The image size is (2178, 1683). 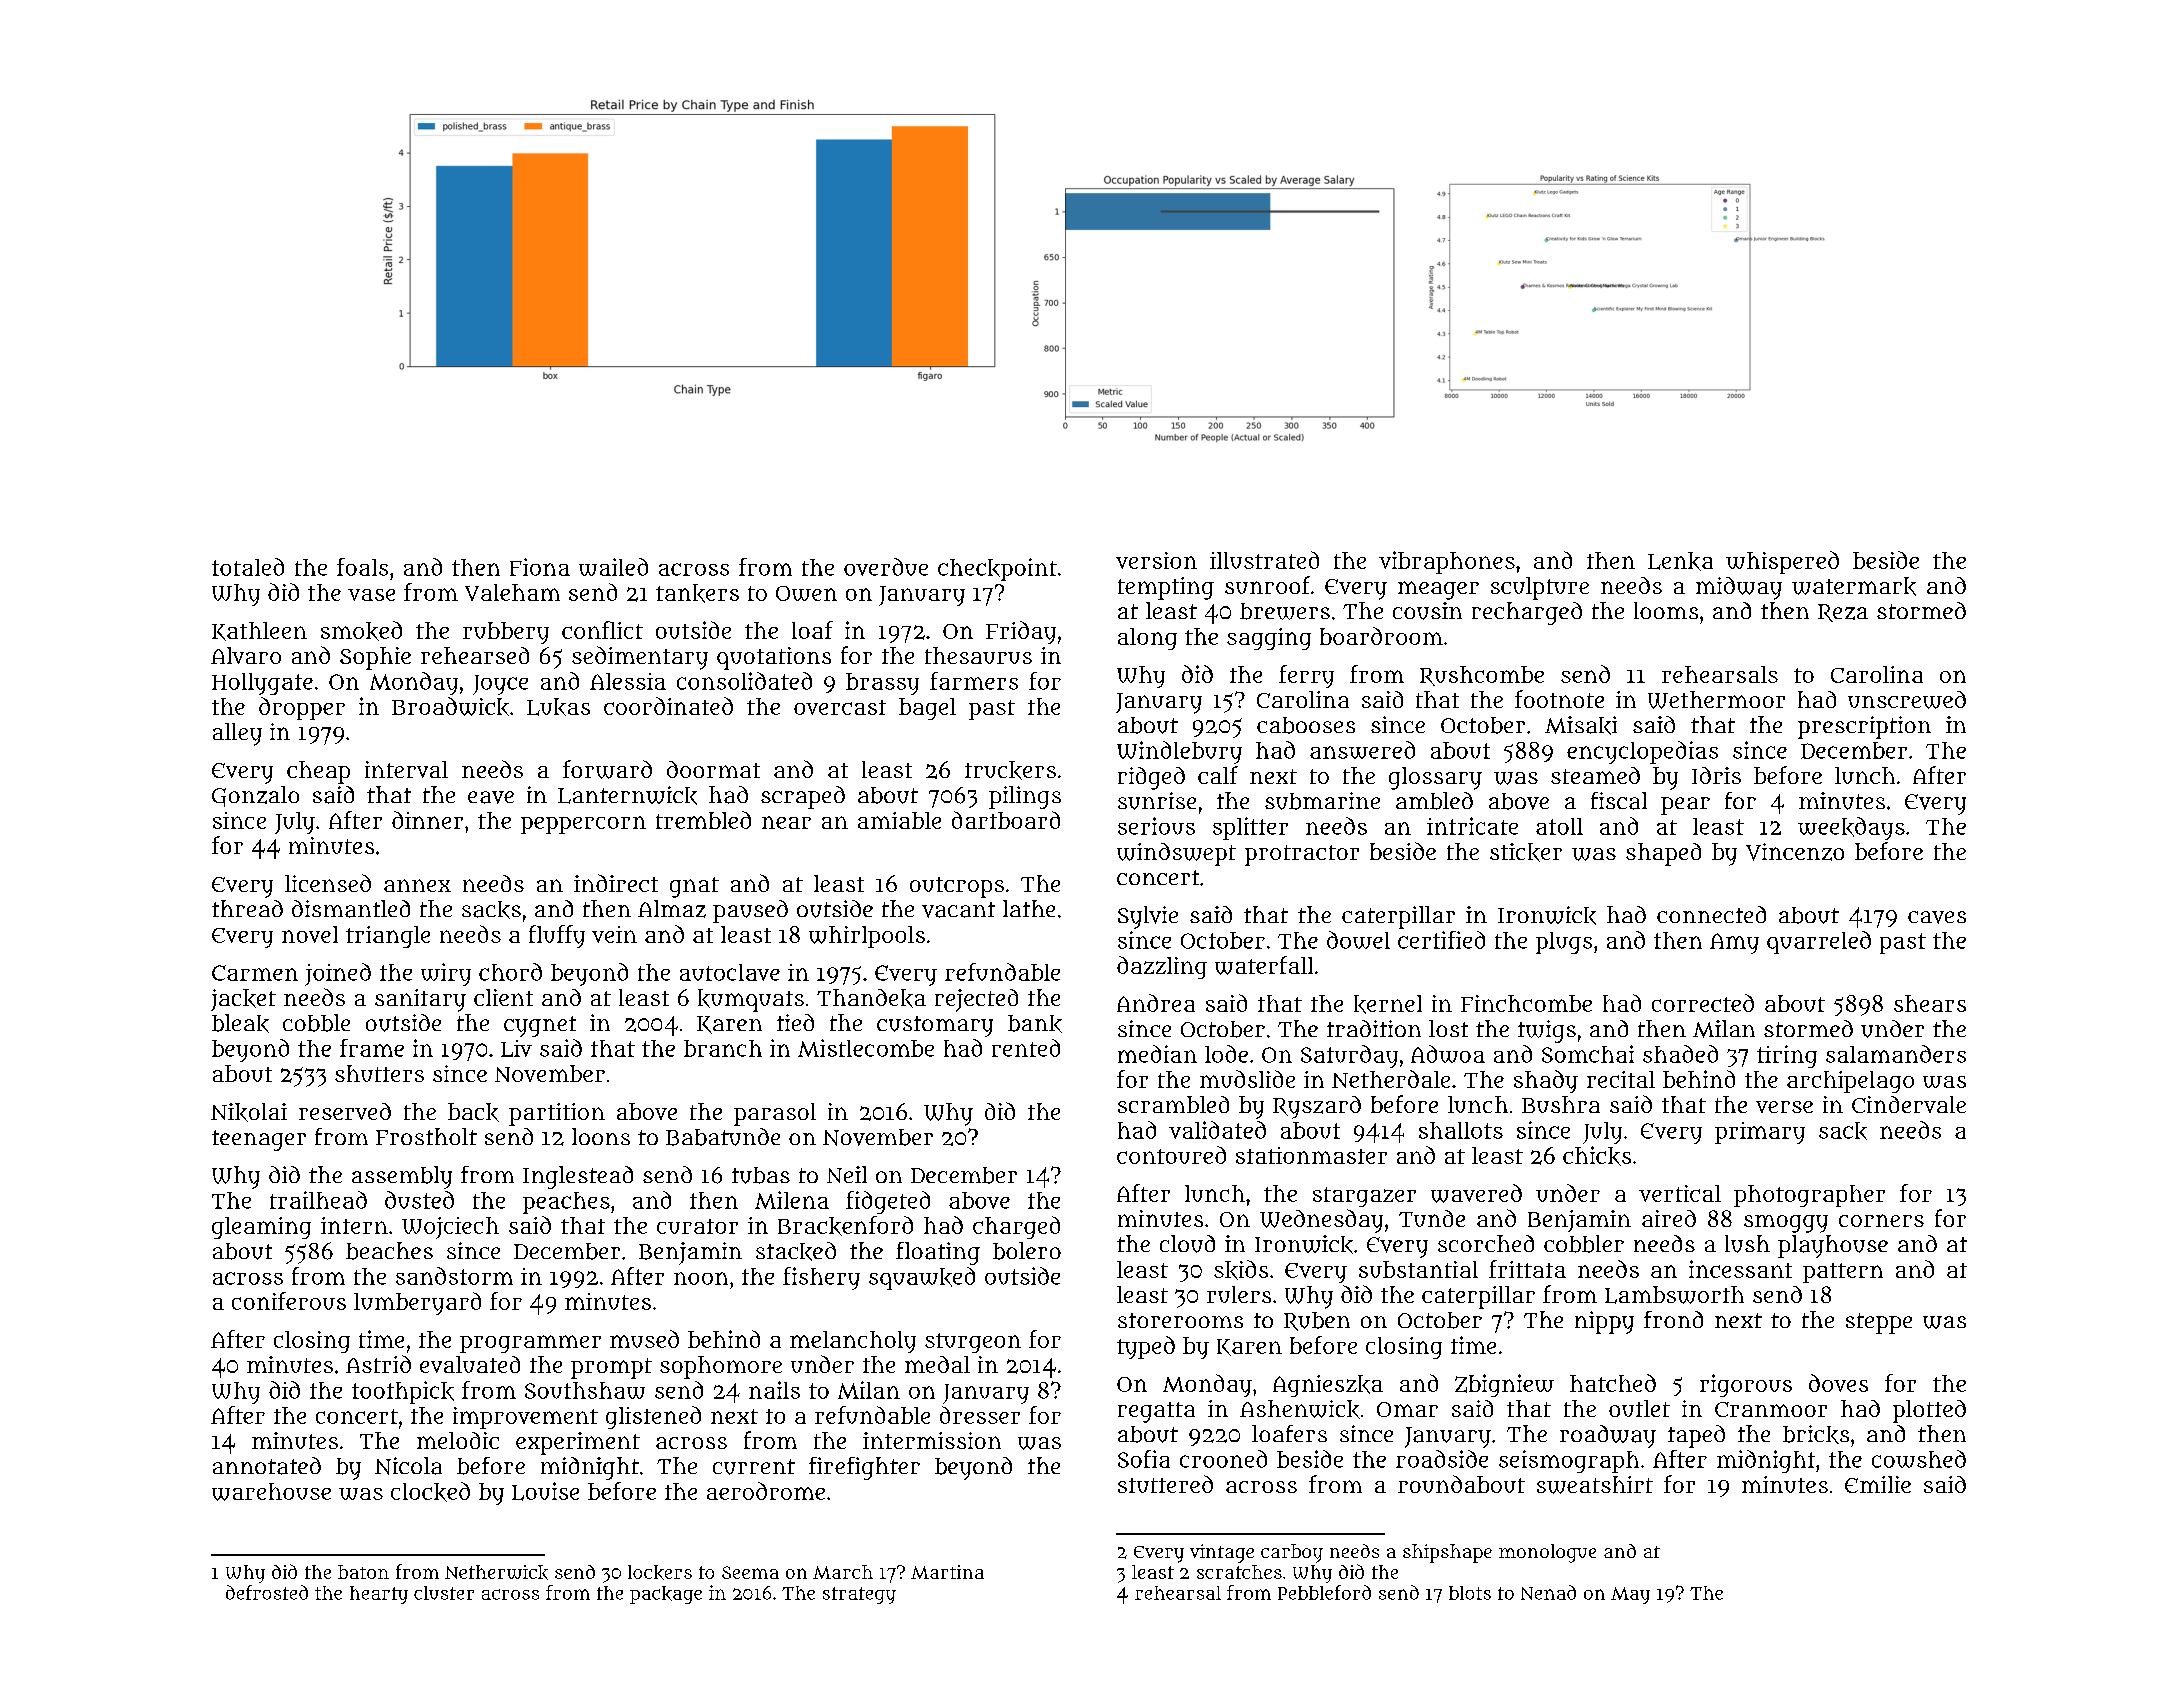 I want to click on version, so click(x=1156, y=560).
